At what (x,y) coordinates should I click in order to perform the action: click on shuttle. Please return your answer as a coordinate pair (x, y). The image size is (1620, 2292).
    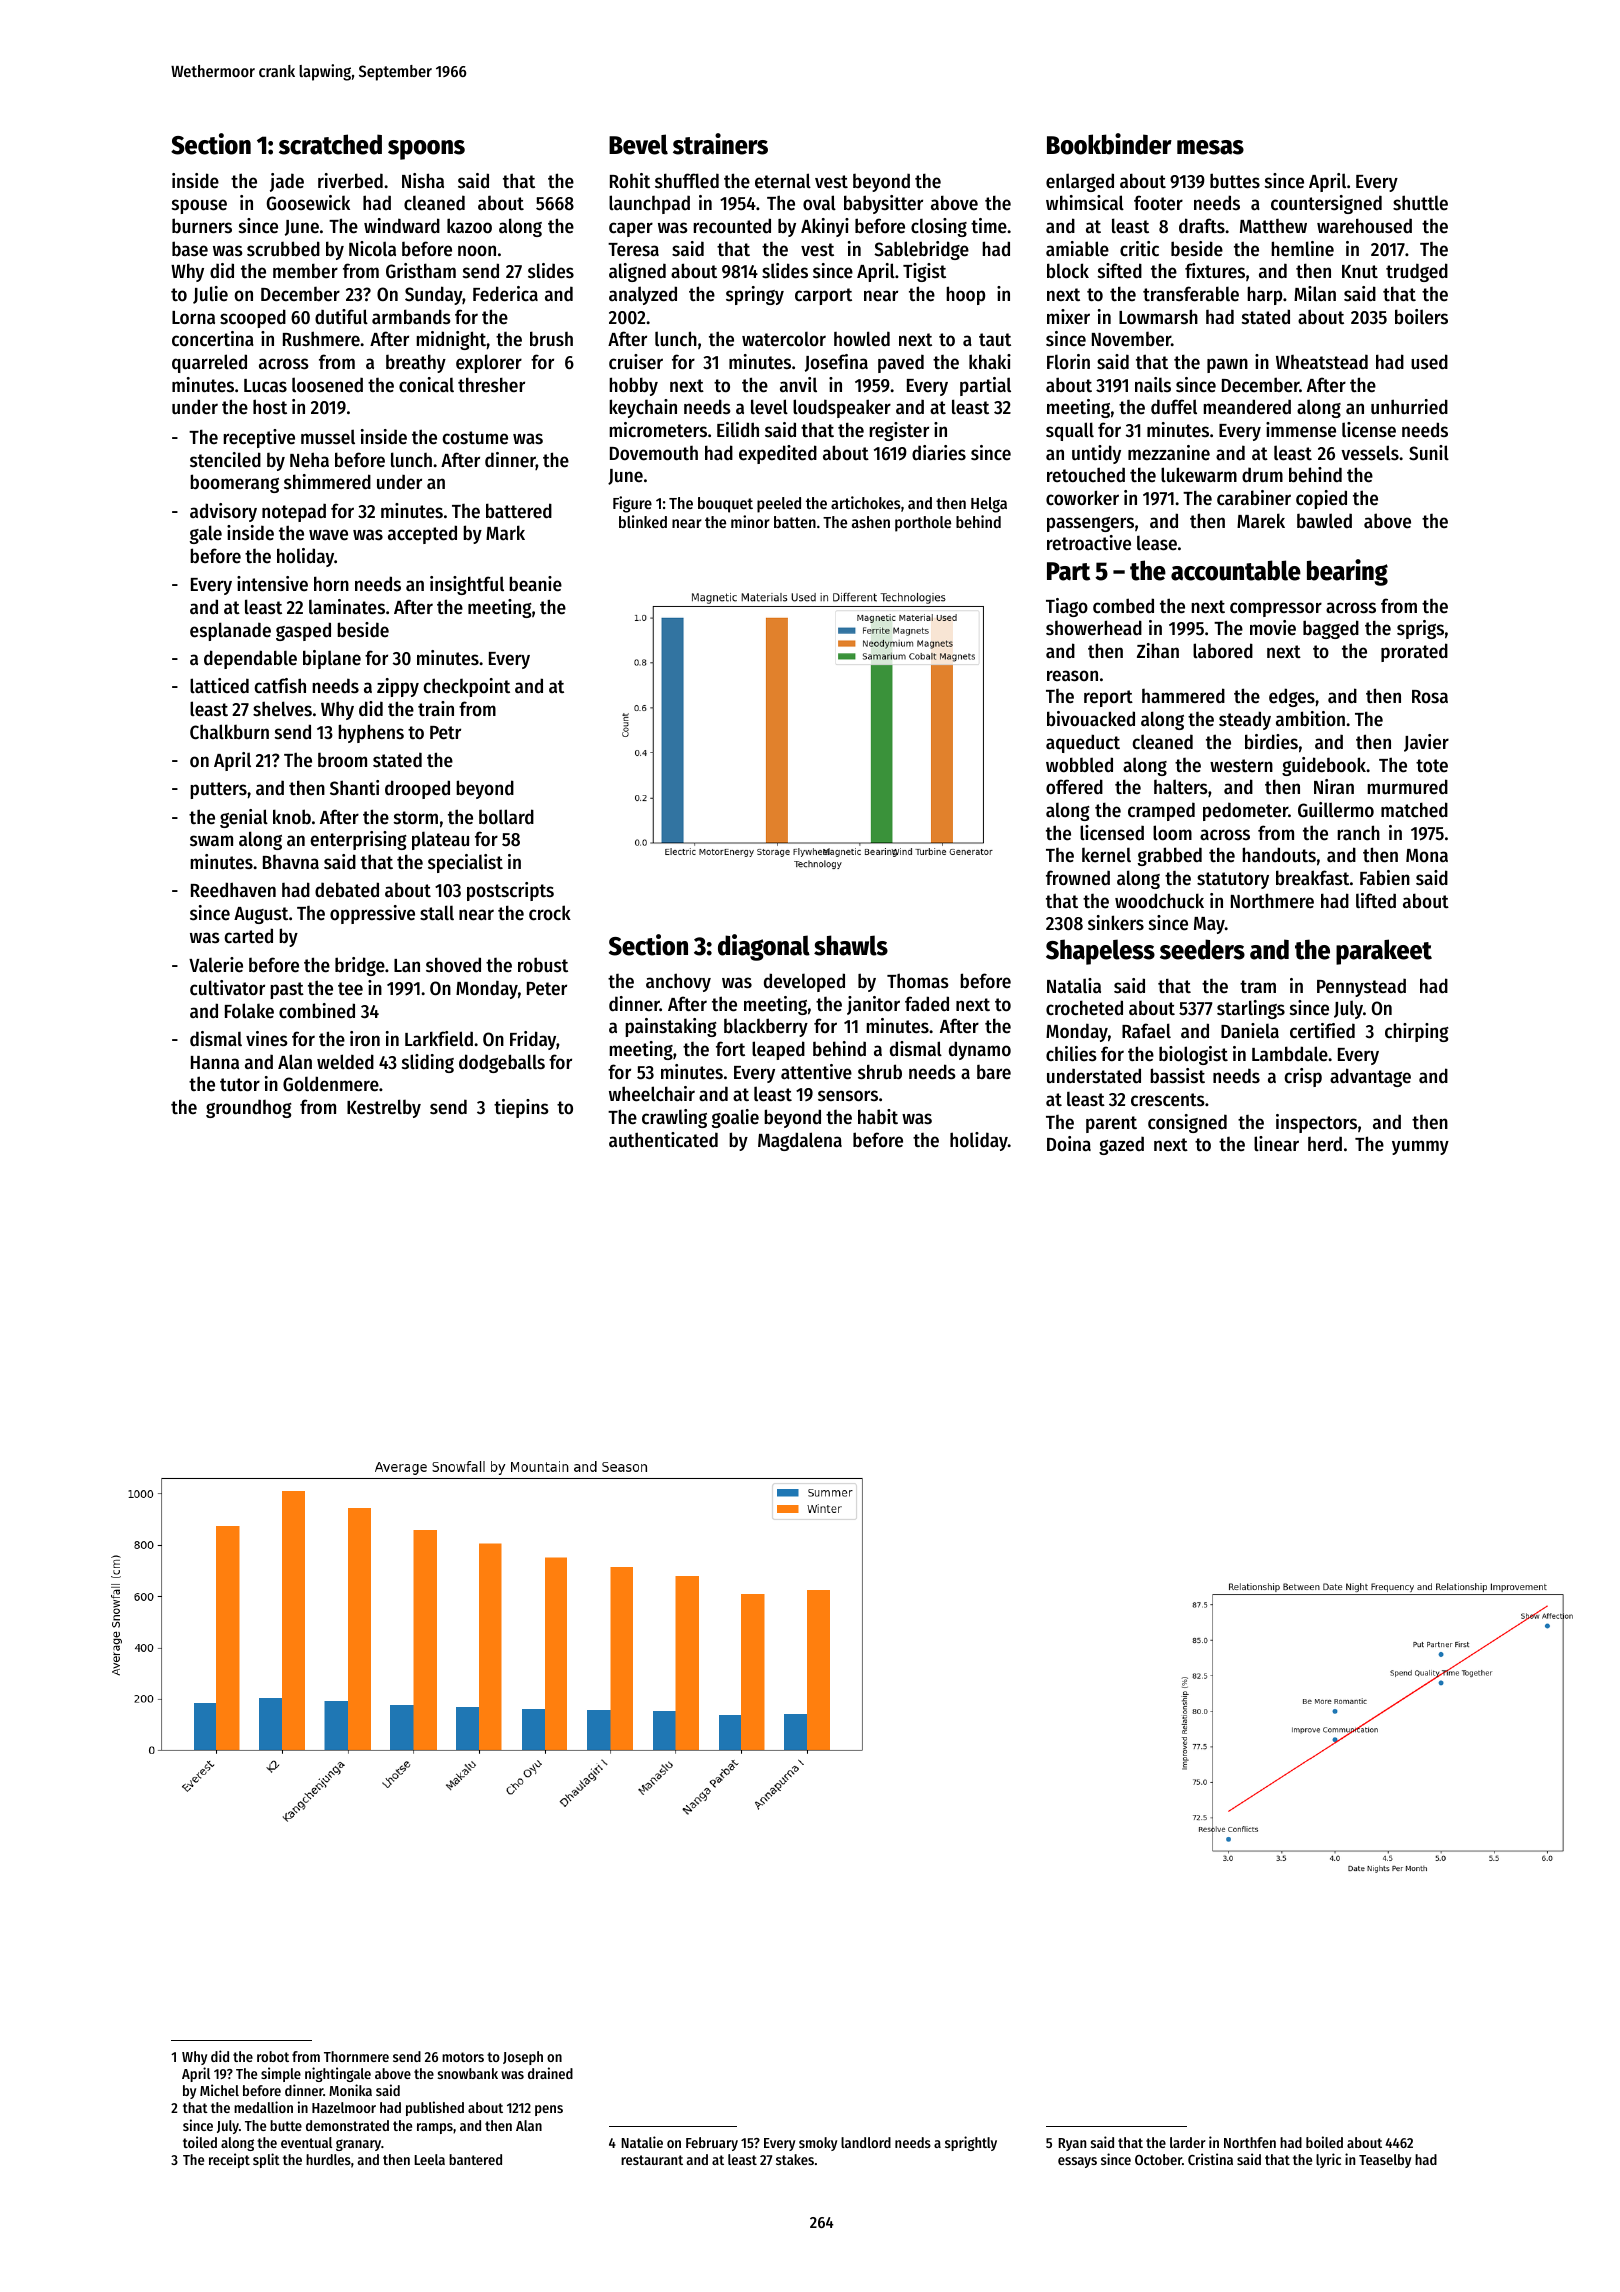
    Looking at the image, I should click on (1420, 202).
